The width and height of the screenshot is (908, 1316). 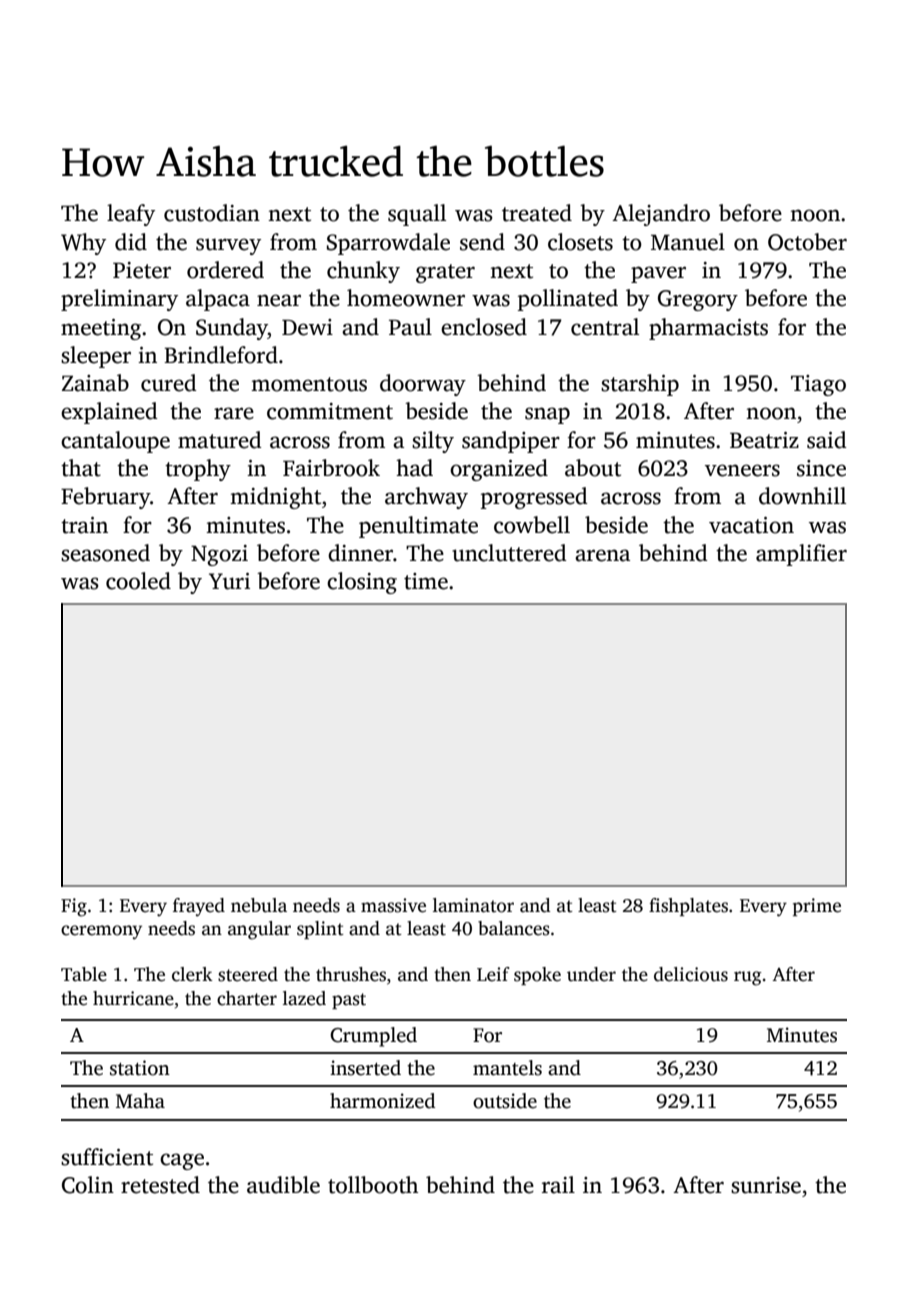 What do you see at coordinates (140, 1068) in the screenshot?
I see `station` at bounding box center [140, 1068].
